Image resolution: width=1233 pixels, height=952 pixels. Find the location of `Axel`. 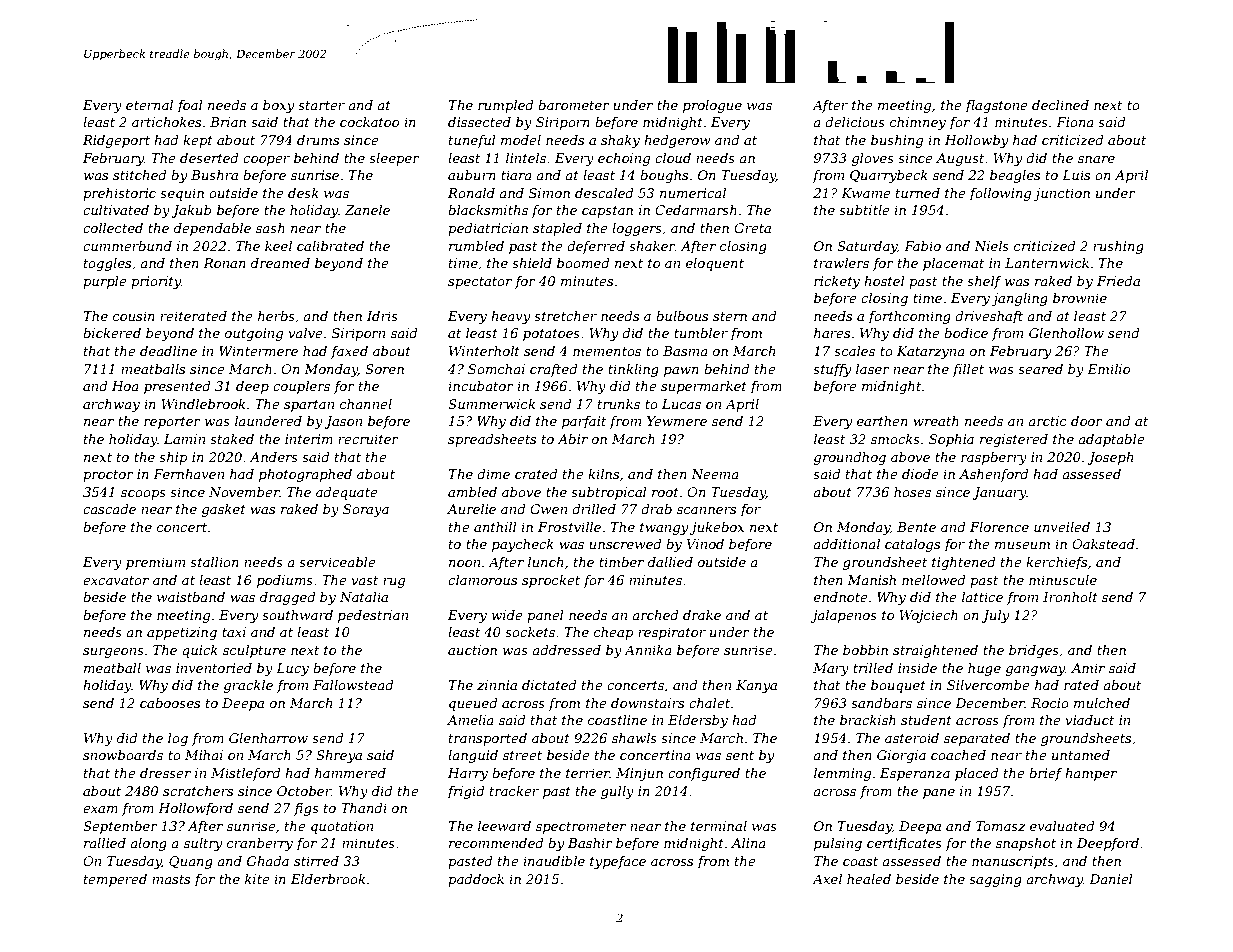

Axel is located at coordinates (827, 879).
